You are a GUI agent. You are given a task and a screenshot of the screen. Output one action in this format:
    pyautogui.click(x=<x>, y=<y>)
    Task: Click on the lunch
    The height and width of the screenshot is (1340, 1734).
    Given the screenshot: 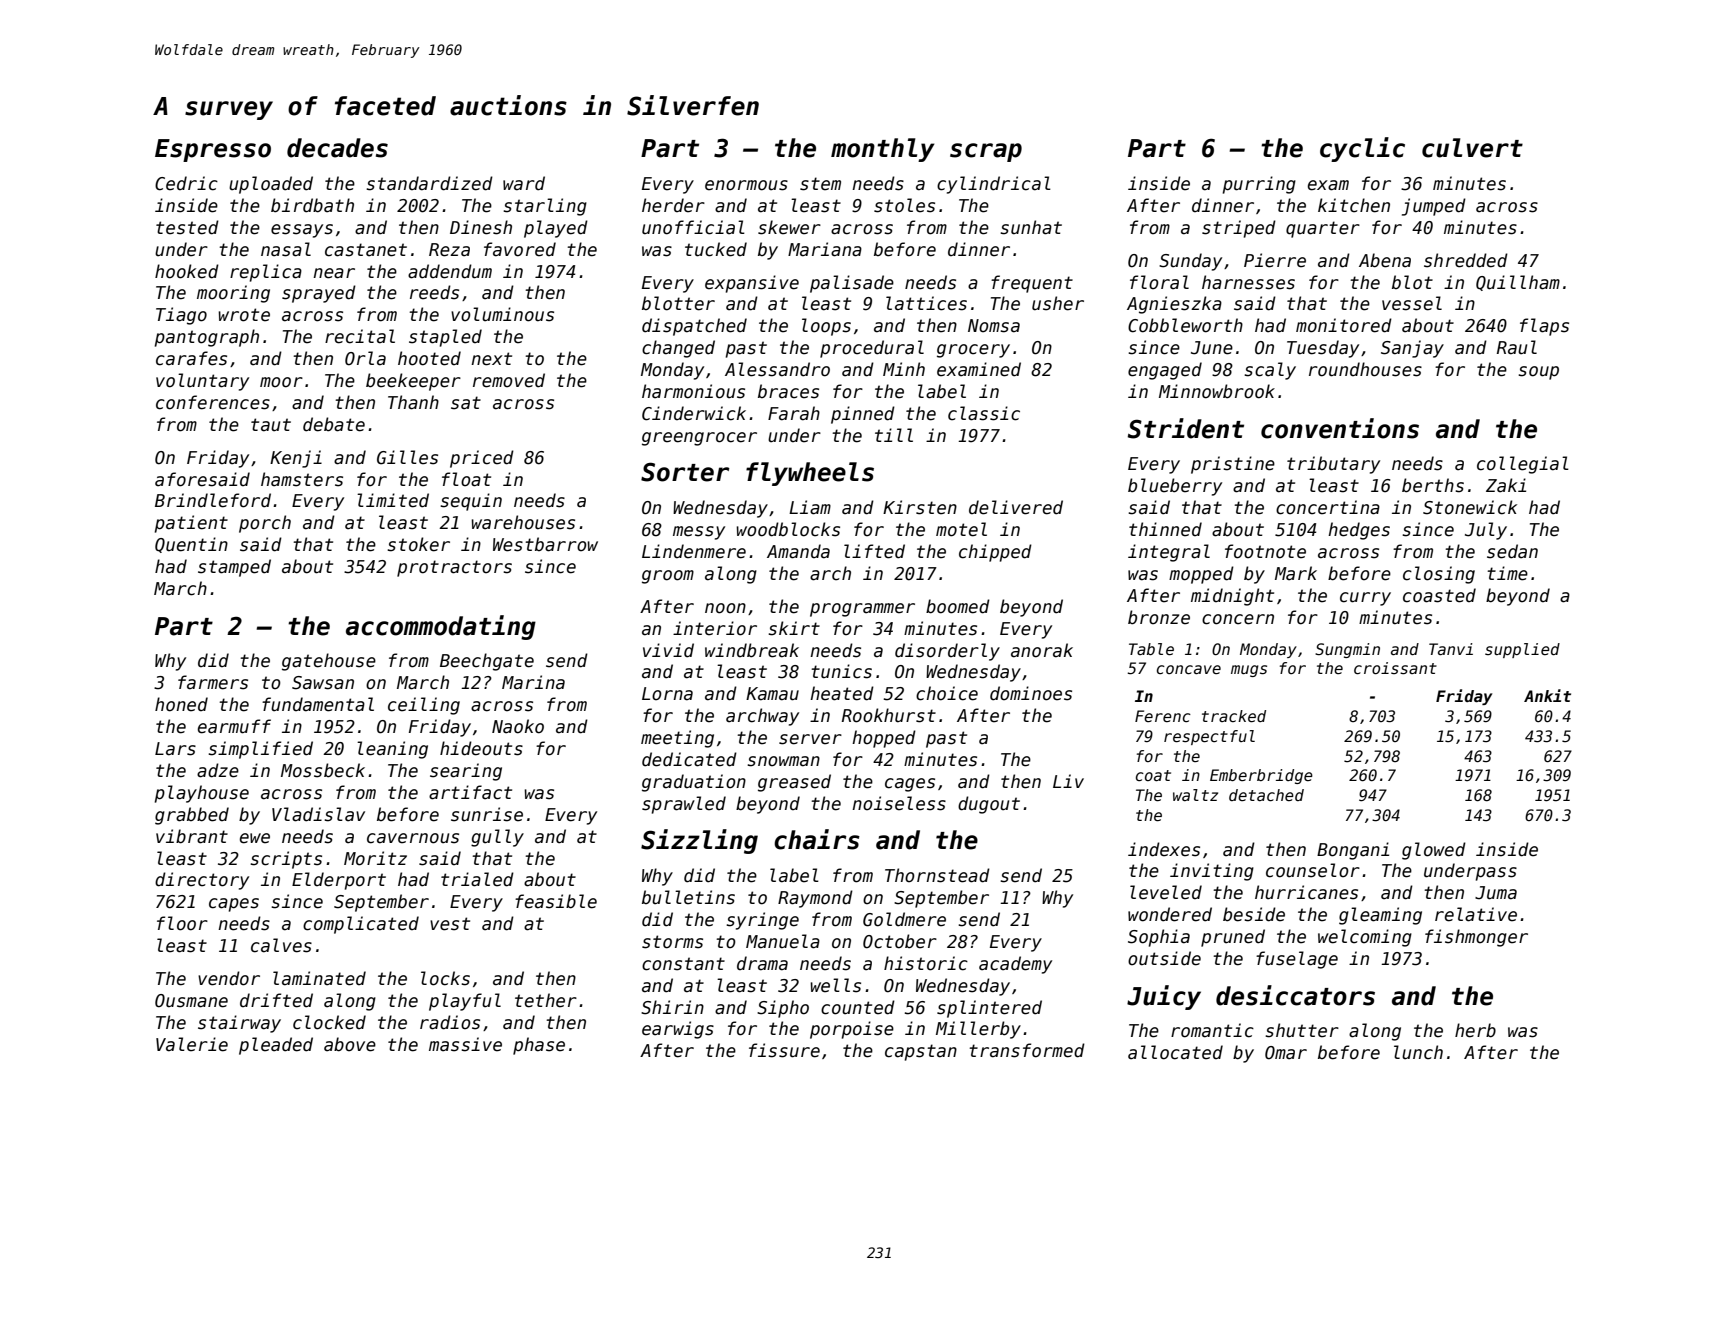 What is the action you would take?
    pyautogui.click(x=1418, y=1052)
